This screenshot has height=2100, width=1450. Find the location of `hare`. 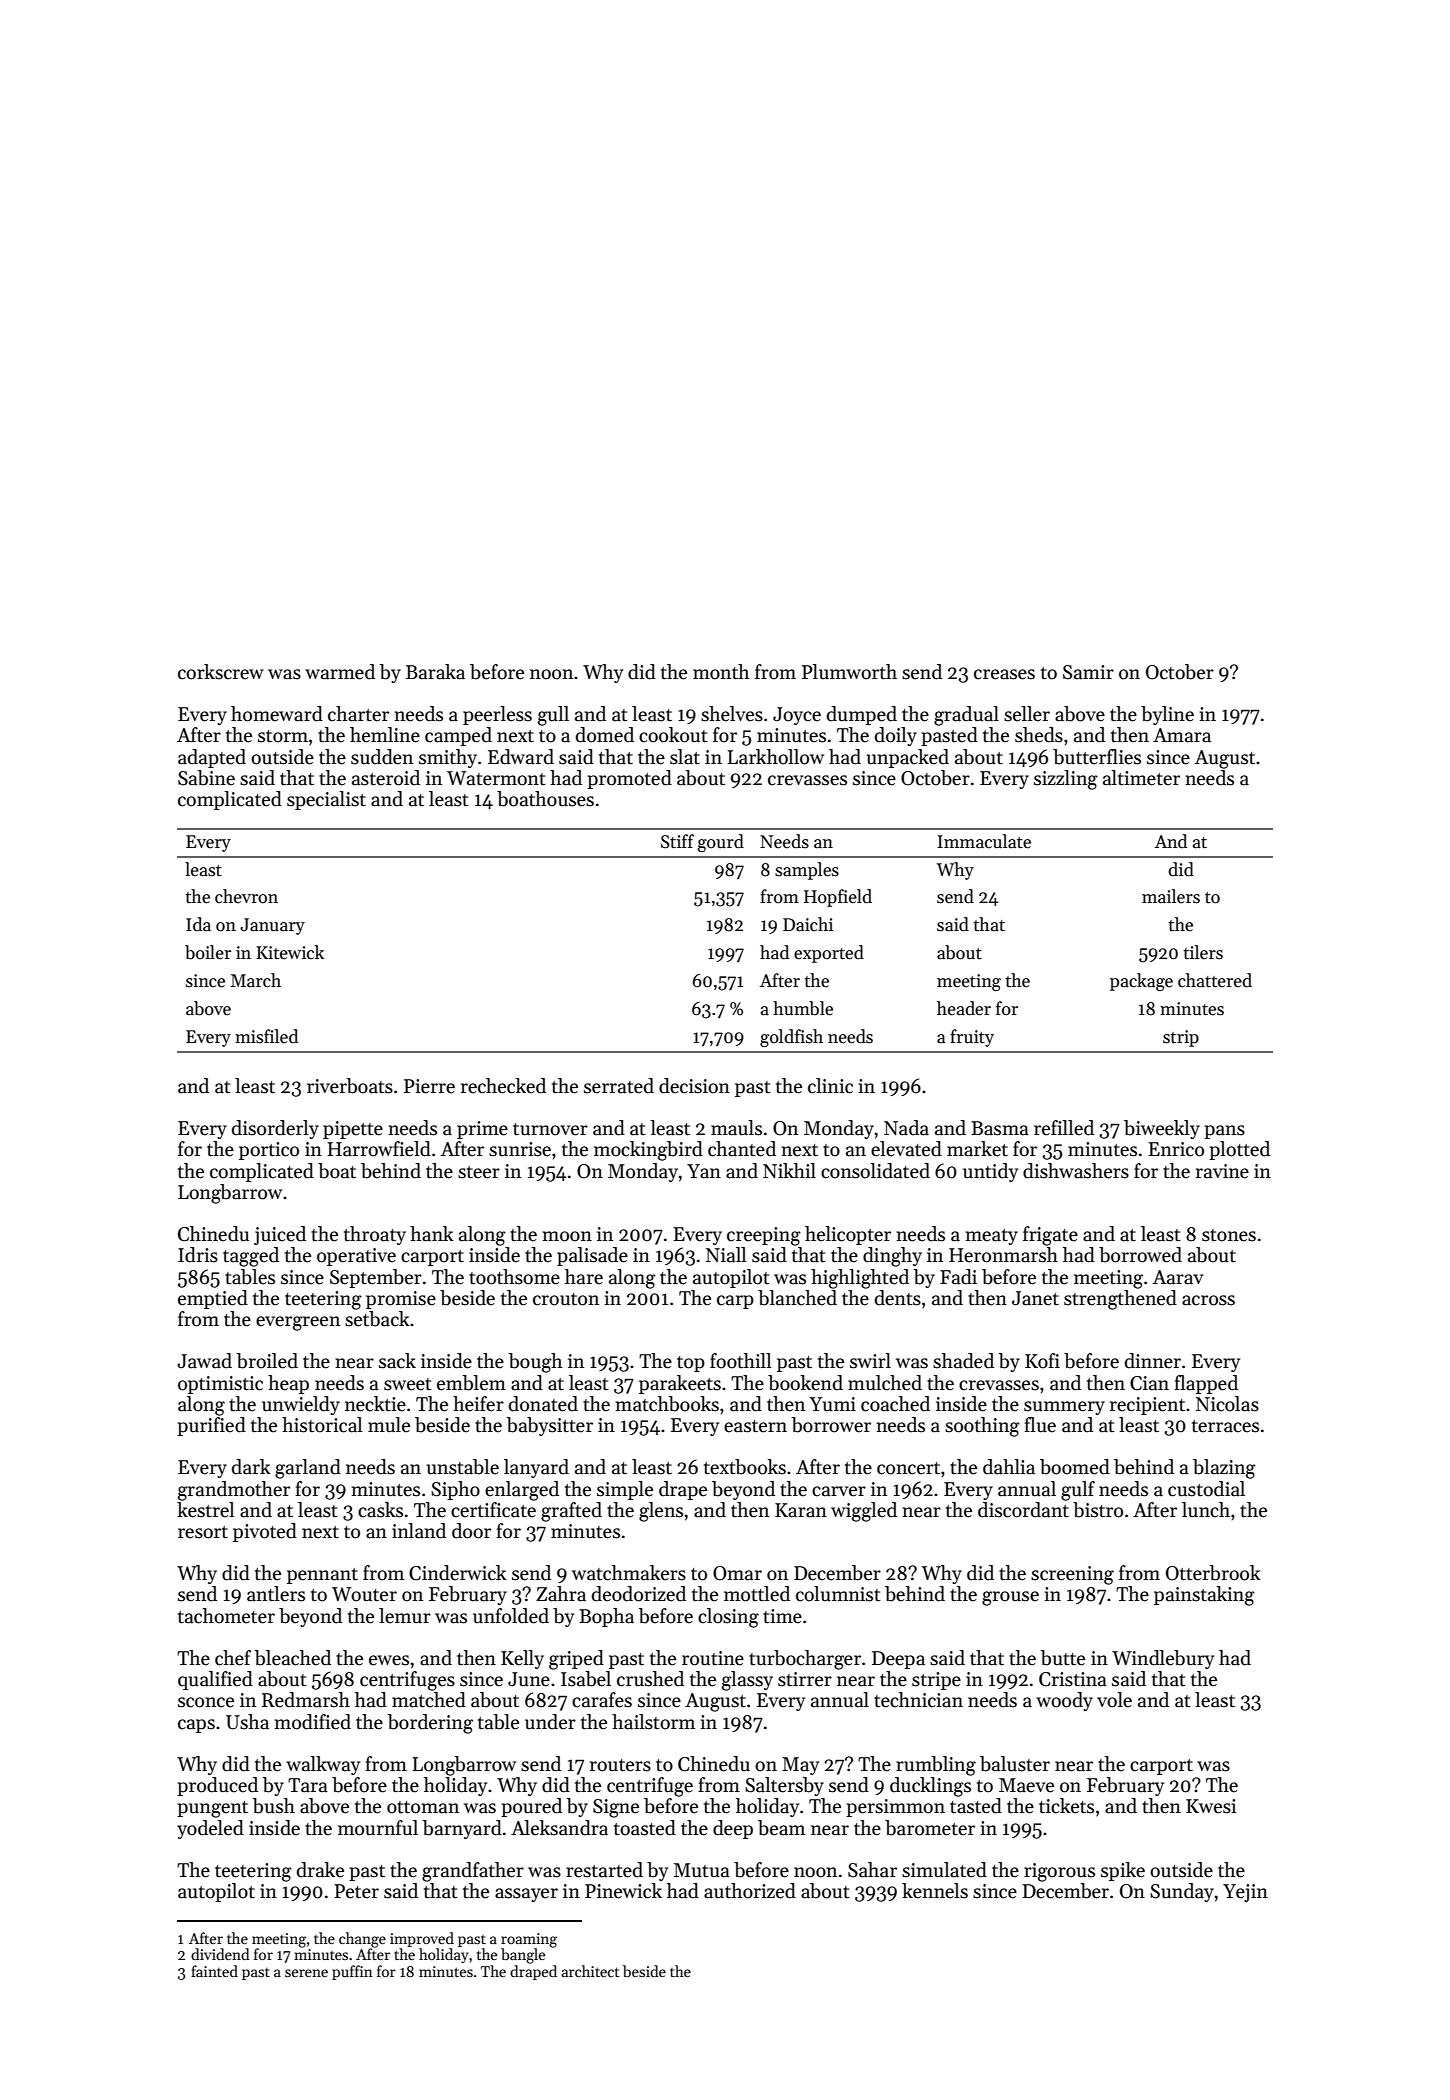

hare is located at coordinates (584, 1277).
